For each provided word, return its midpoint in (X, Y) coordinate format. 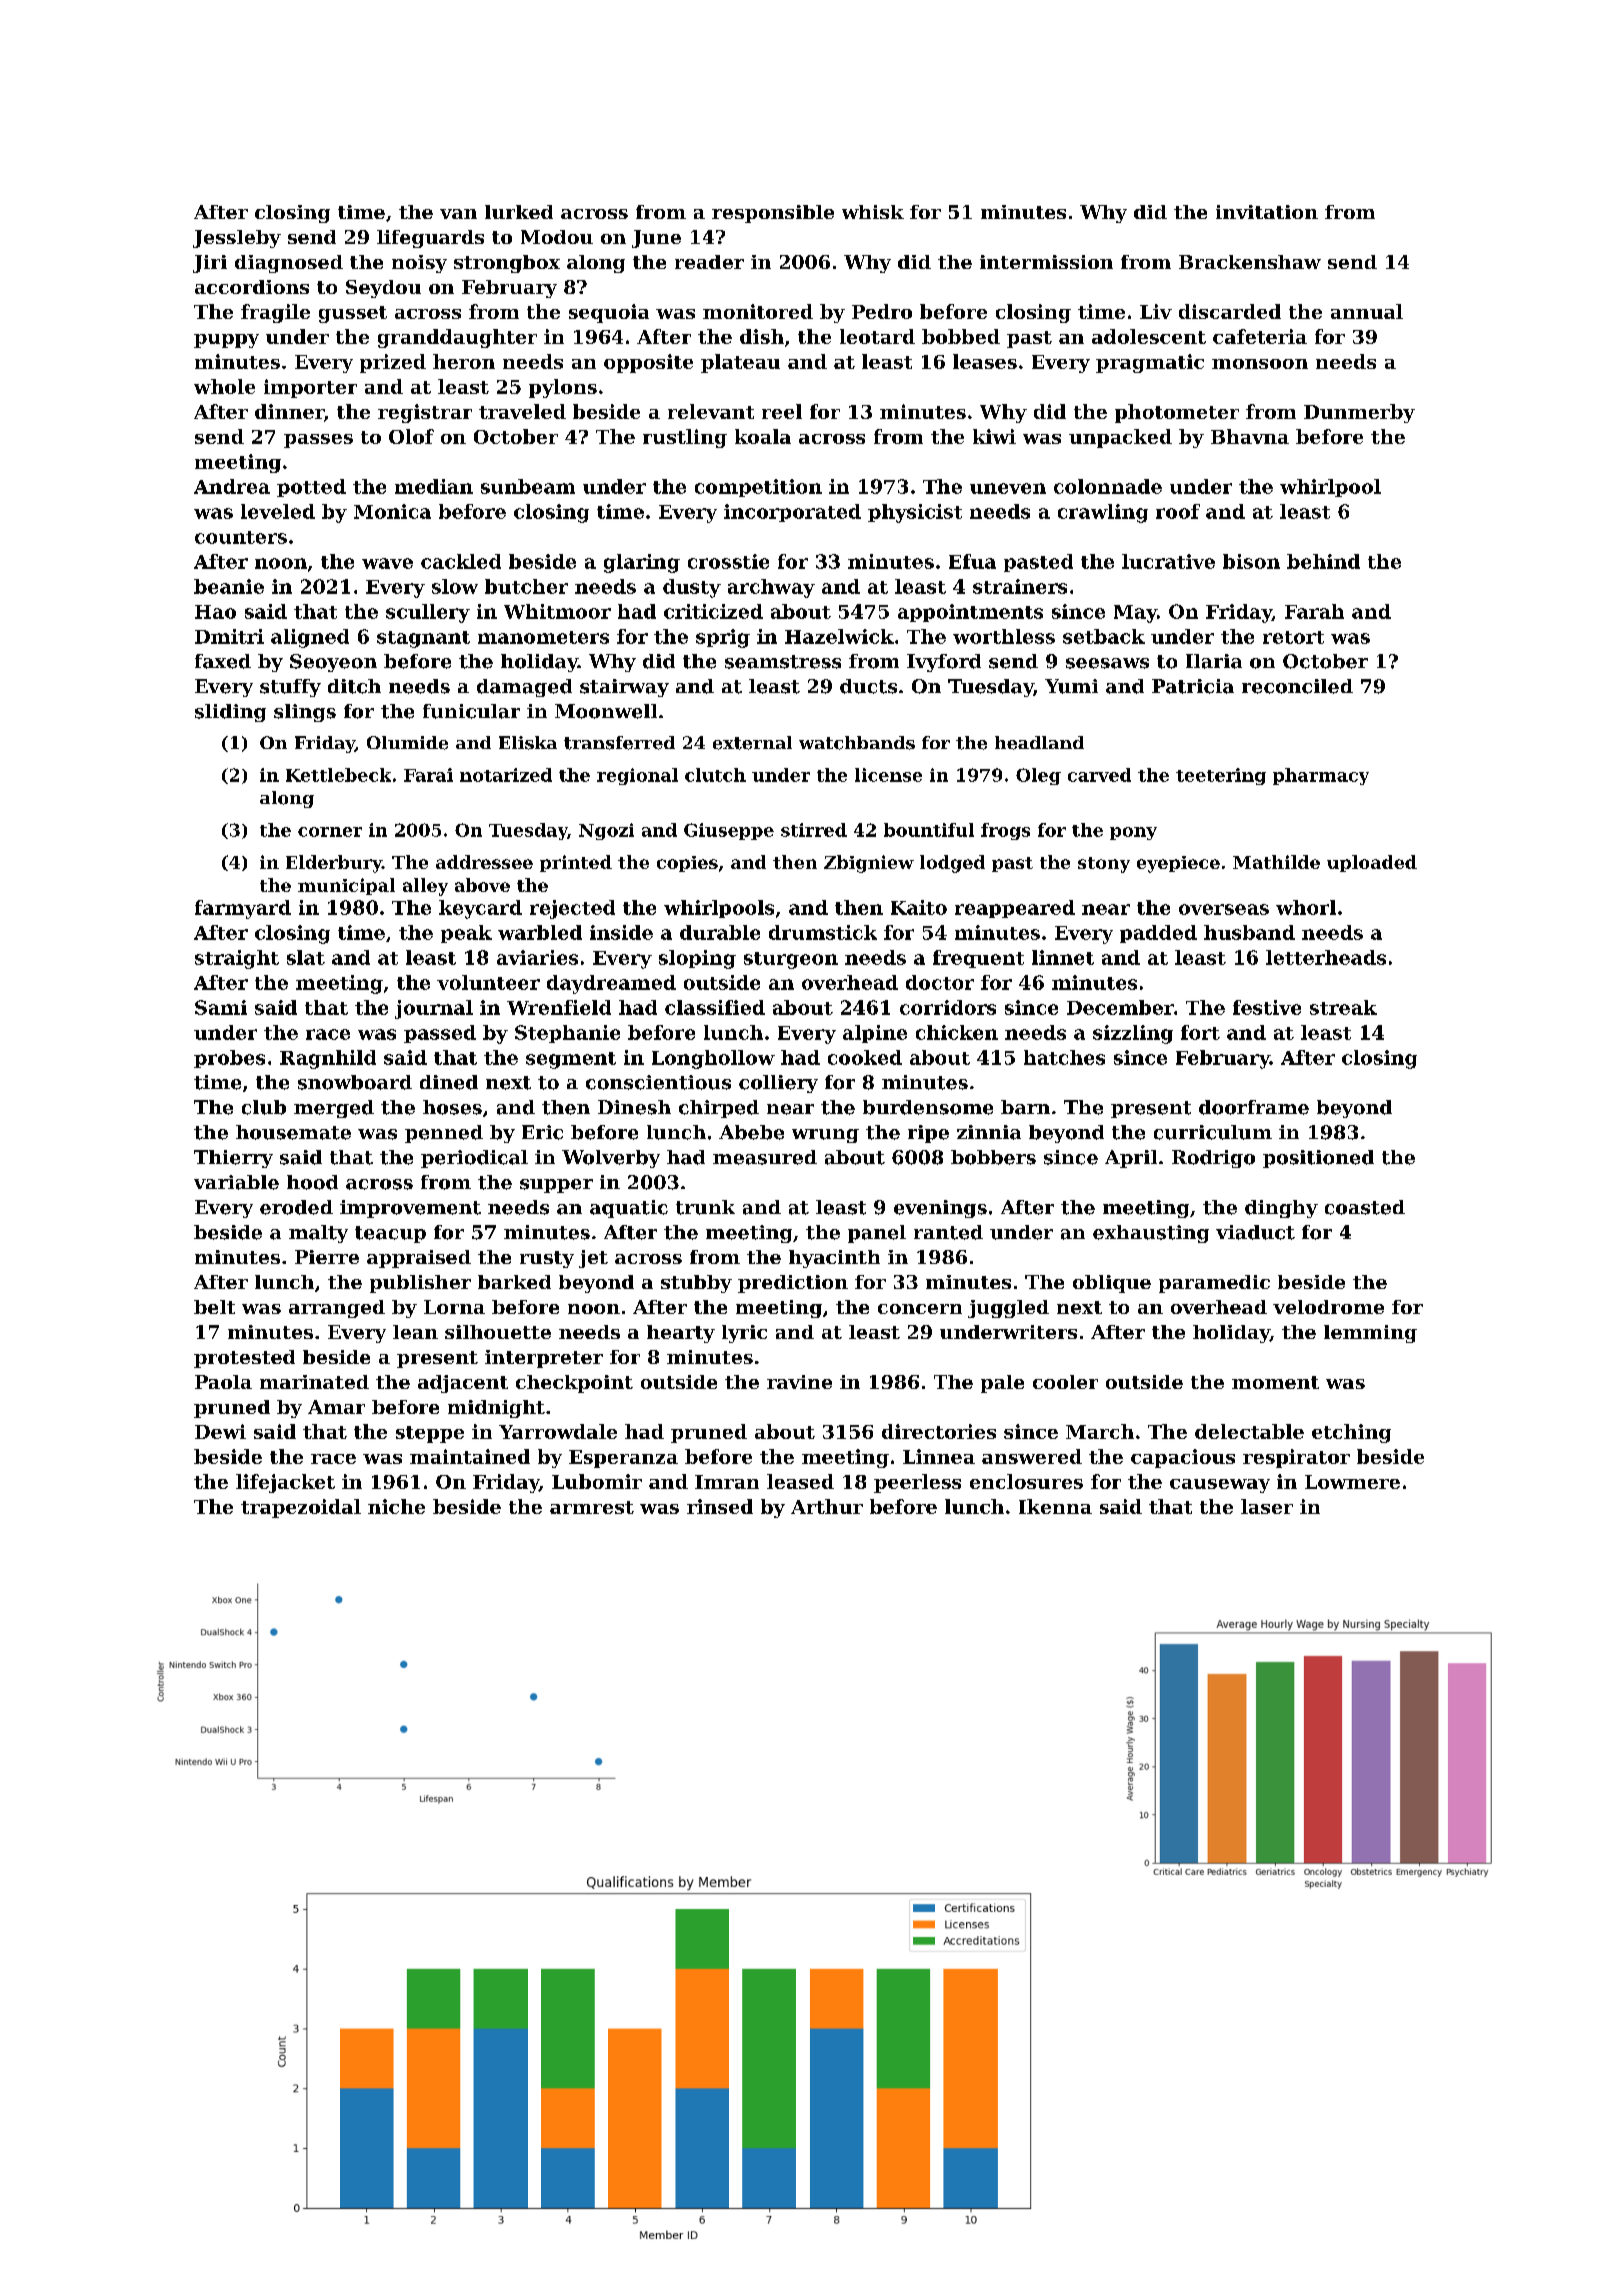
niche (396, 1506)
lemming (1370, 1334)
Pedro (882, 311)
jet (593, 1259)
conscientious (658, 1082)
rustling (685, 438)
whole (224, 386)
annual (1367, 311)
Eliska (528, 743)
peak (466, 934)
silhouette (498, 1332)
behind (1323, 561)
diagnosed (289, 264)
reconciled (1297, 686)
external (752, 743)
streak (1343, 1007)
